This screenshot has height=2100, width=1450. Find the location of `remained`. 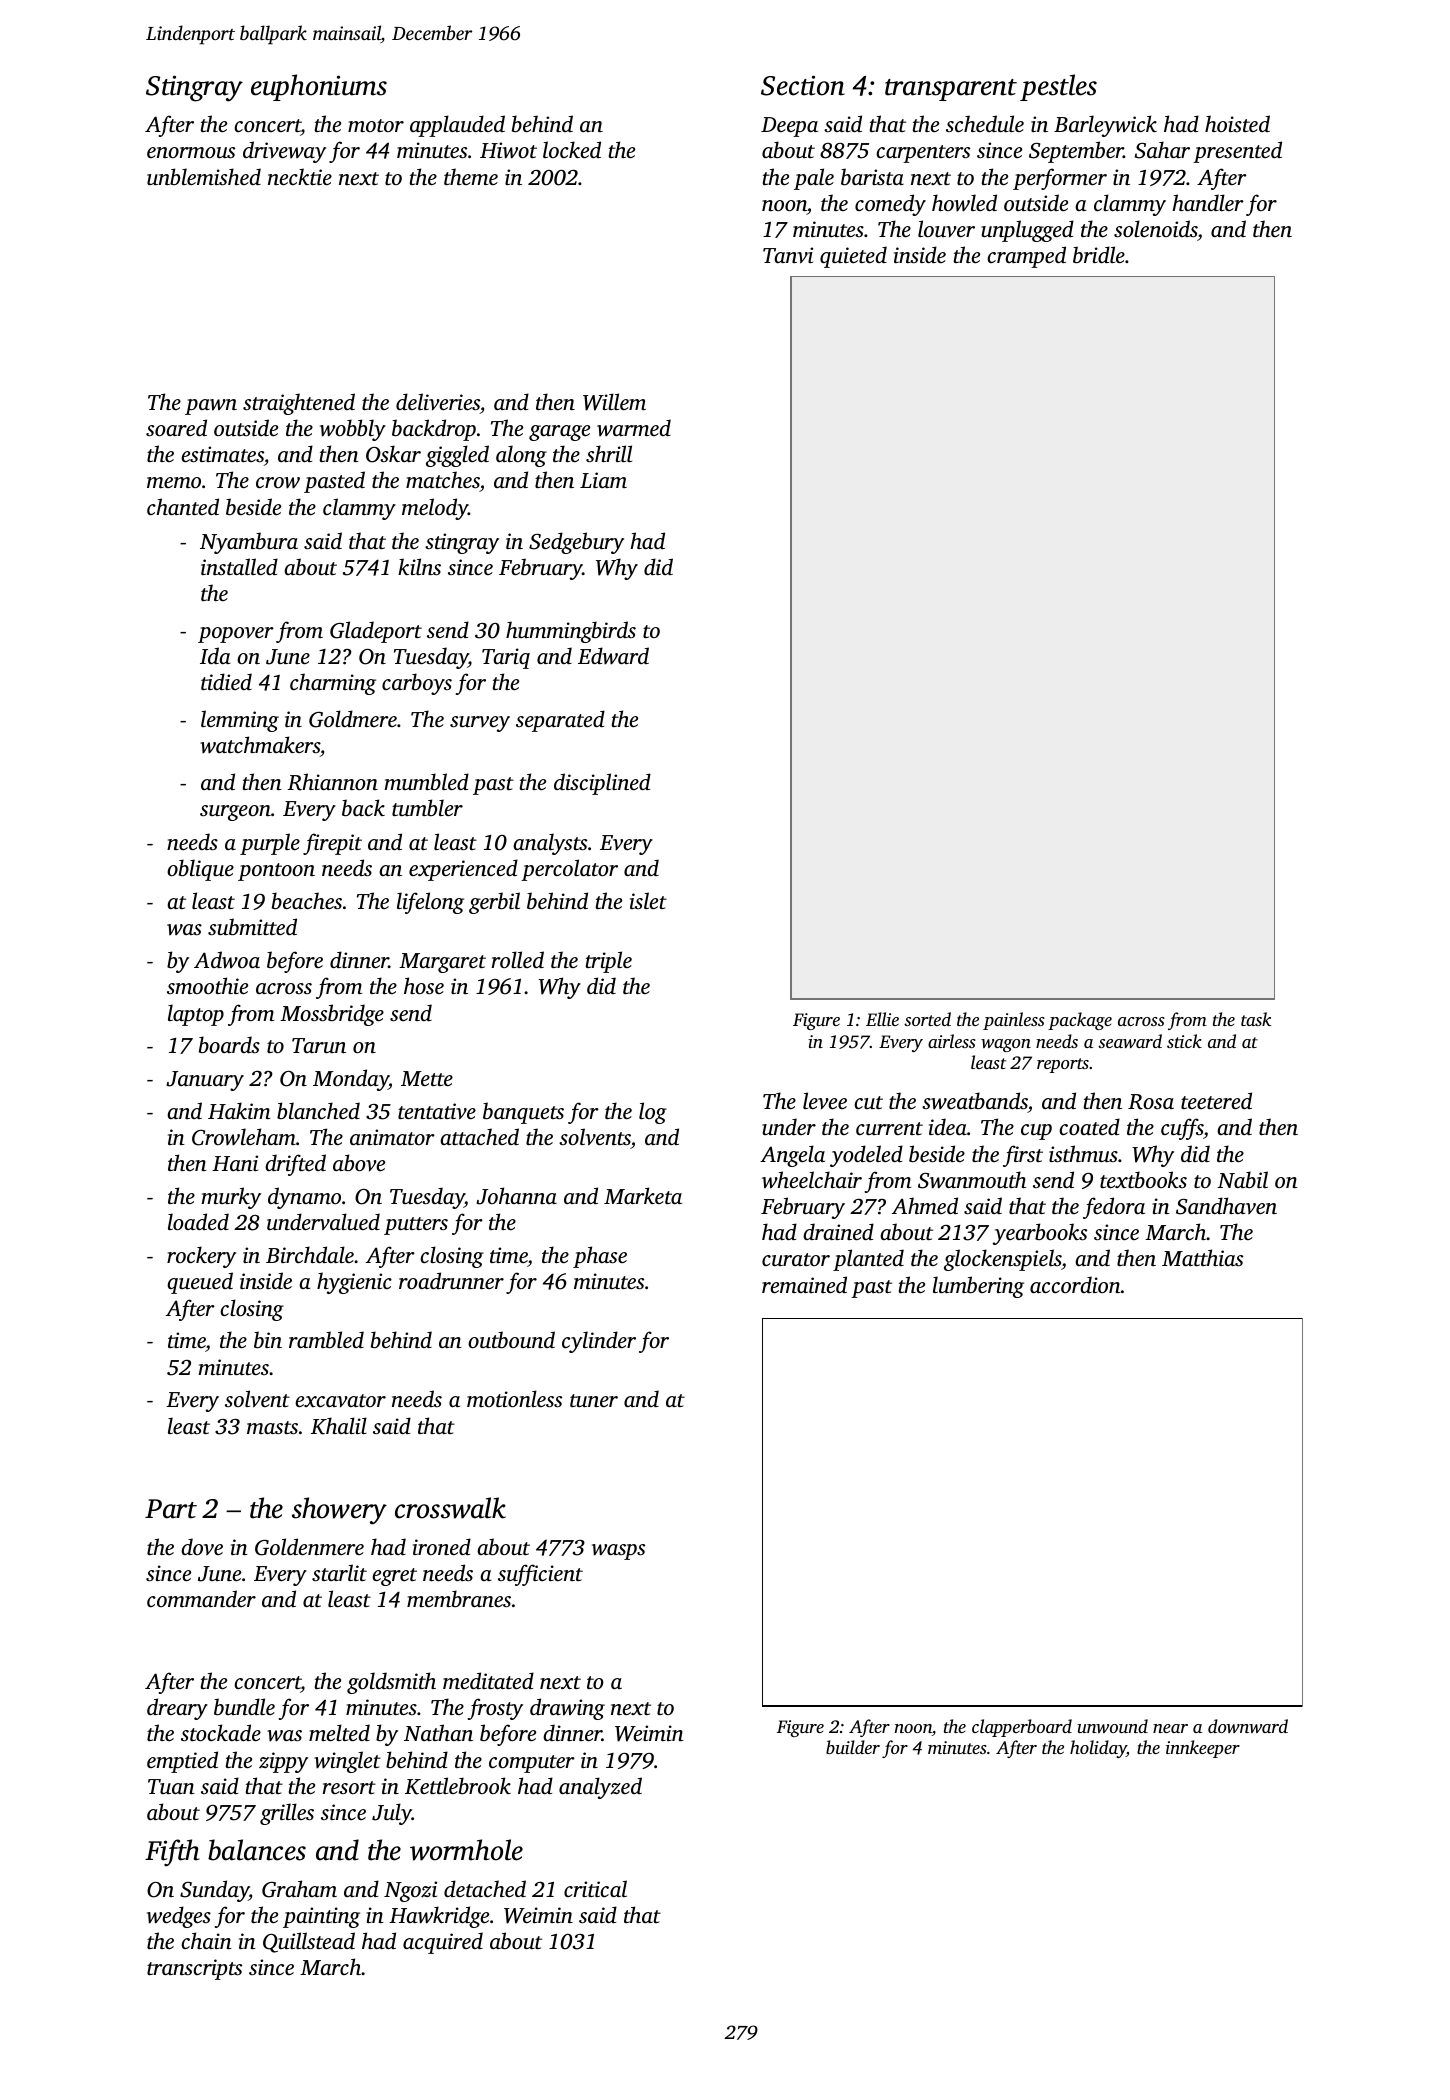

remained is located at coordinates (804, 1284).
